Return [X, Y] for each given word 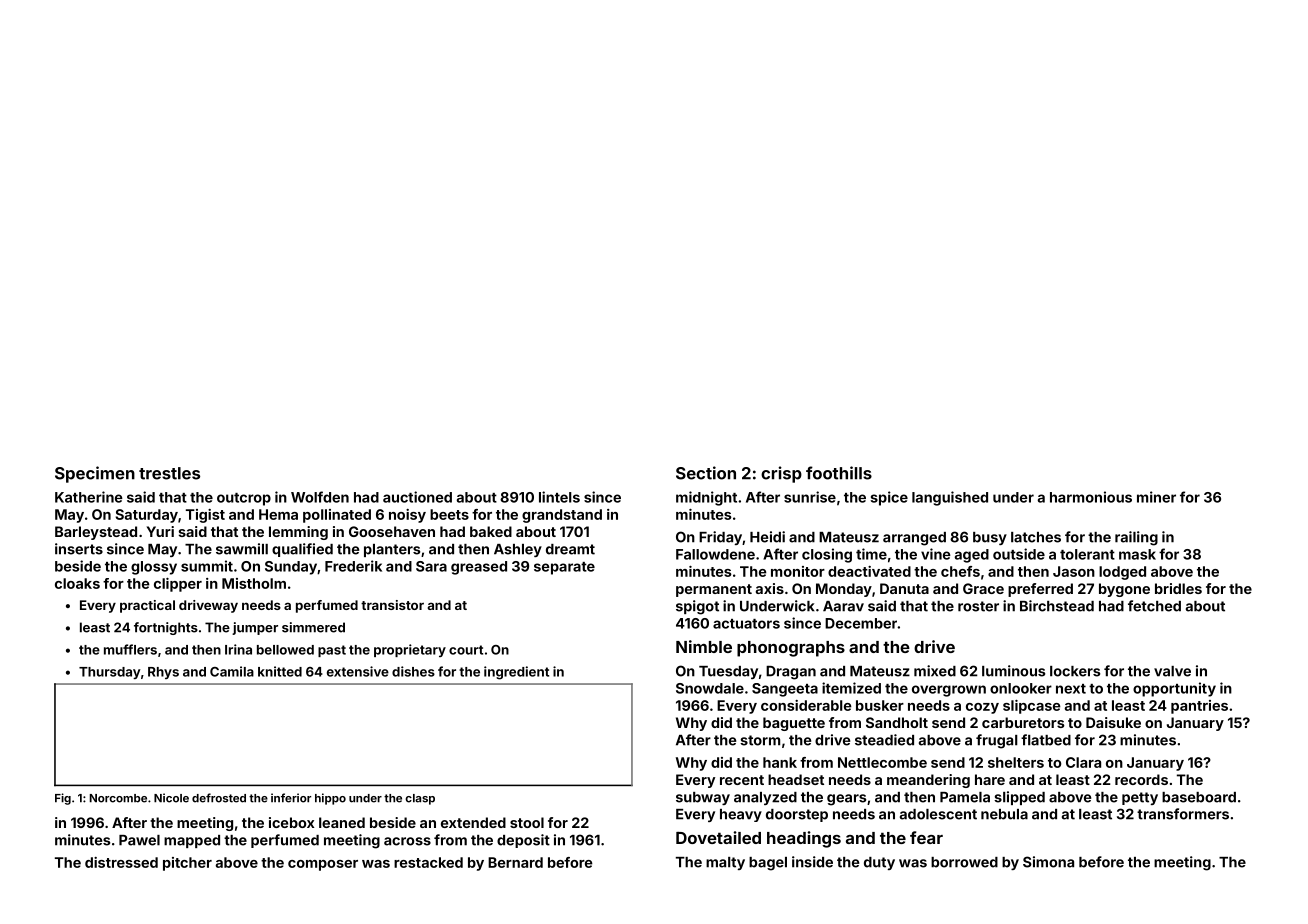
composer [323, 865]
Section [706, 473]
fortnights [166, 628]
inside [812, 862]
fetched [1154, 606]
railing [1136, 538]
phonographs [791, 649]
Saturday [147, 516]
